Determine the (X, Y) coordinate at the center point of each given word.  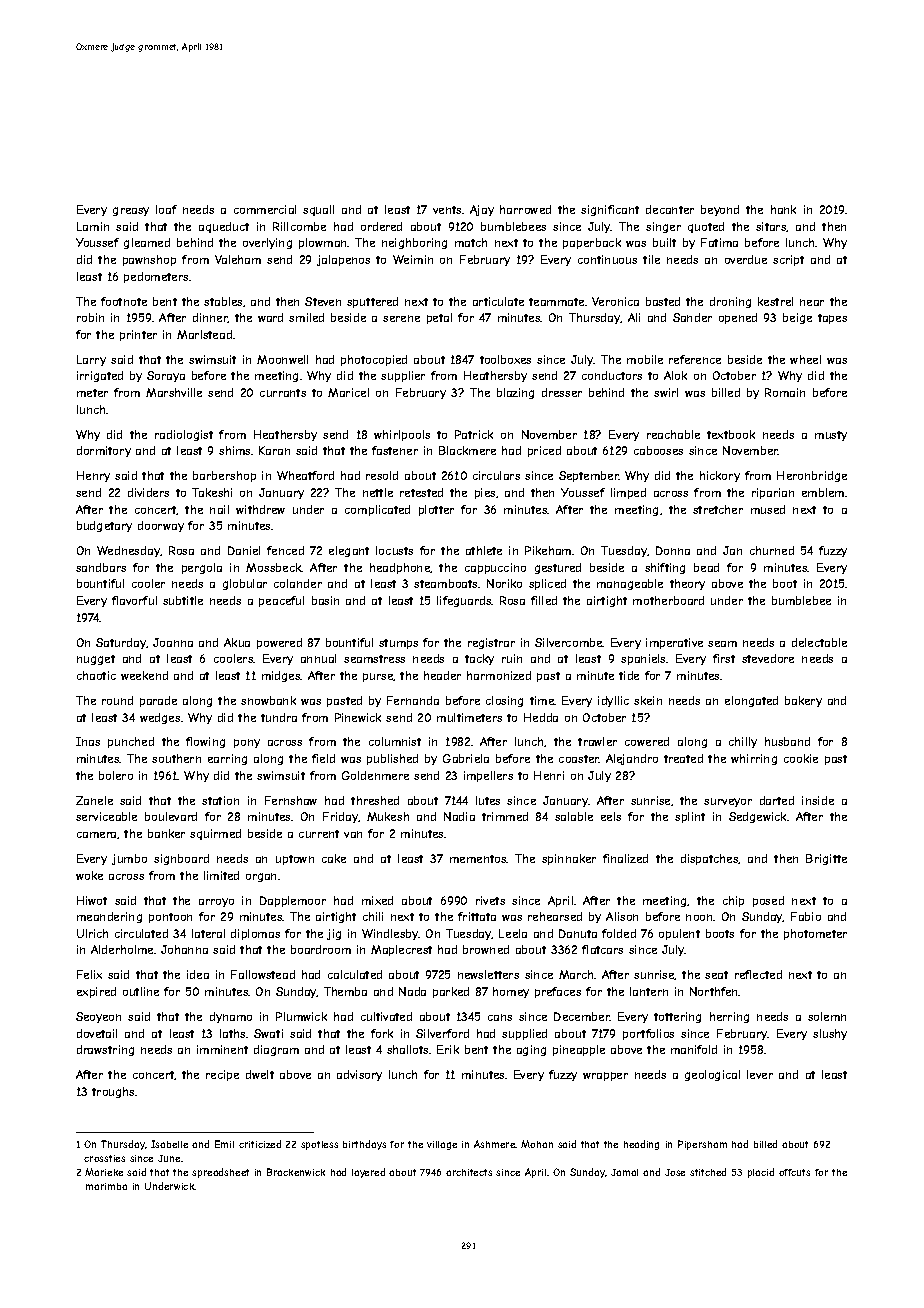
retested (421, 492)
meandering (109, 917)
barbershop (224, 476)
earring (227, 759)
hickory (720, 476)
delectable (819, 642)
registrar (491, 643)
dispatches (710, 859)
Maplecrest (401, 950)
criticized (260, 1144)
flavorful (134, 600)
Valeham (238, 259)
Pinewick (358, 717)
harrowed (525, 209)
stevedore (768, 658)
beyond (720, 210)
